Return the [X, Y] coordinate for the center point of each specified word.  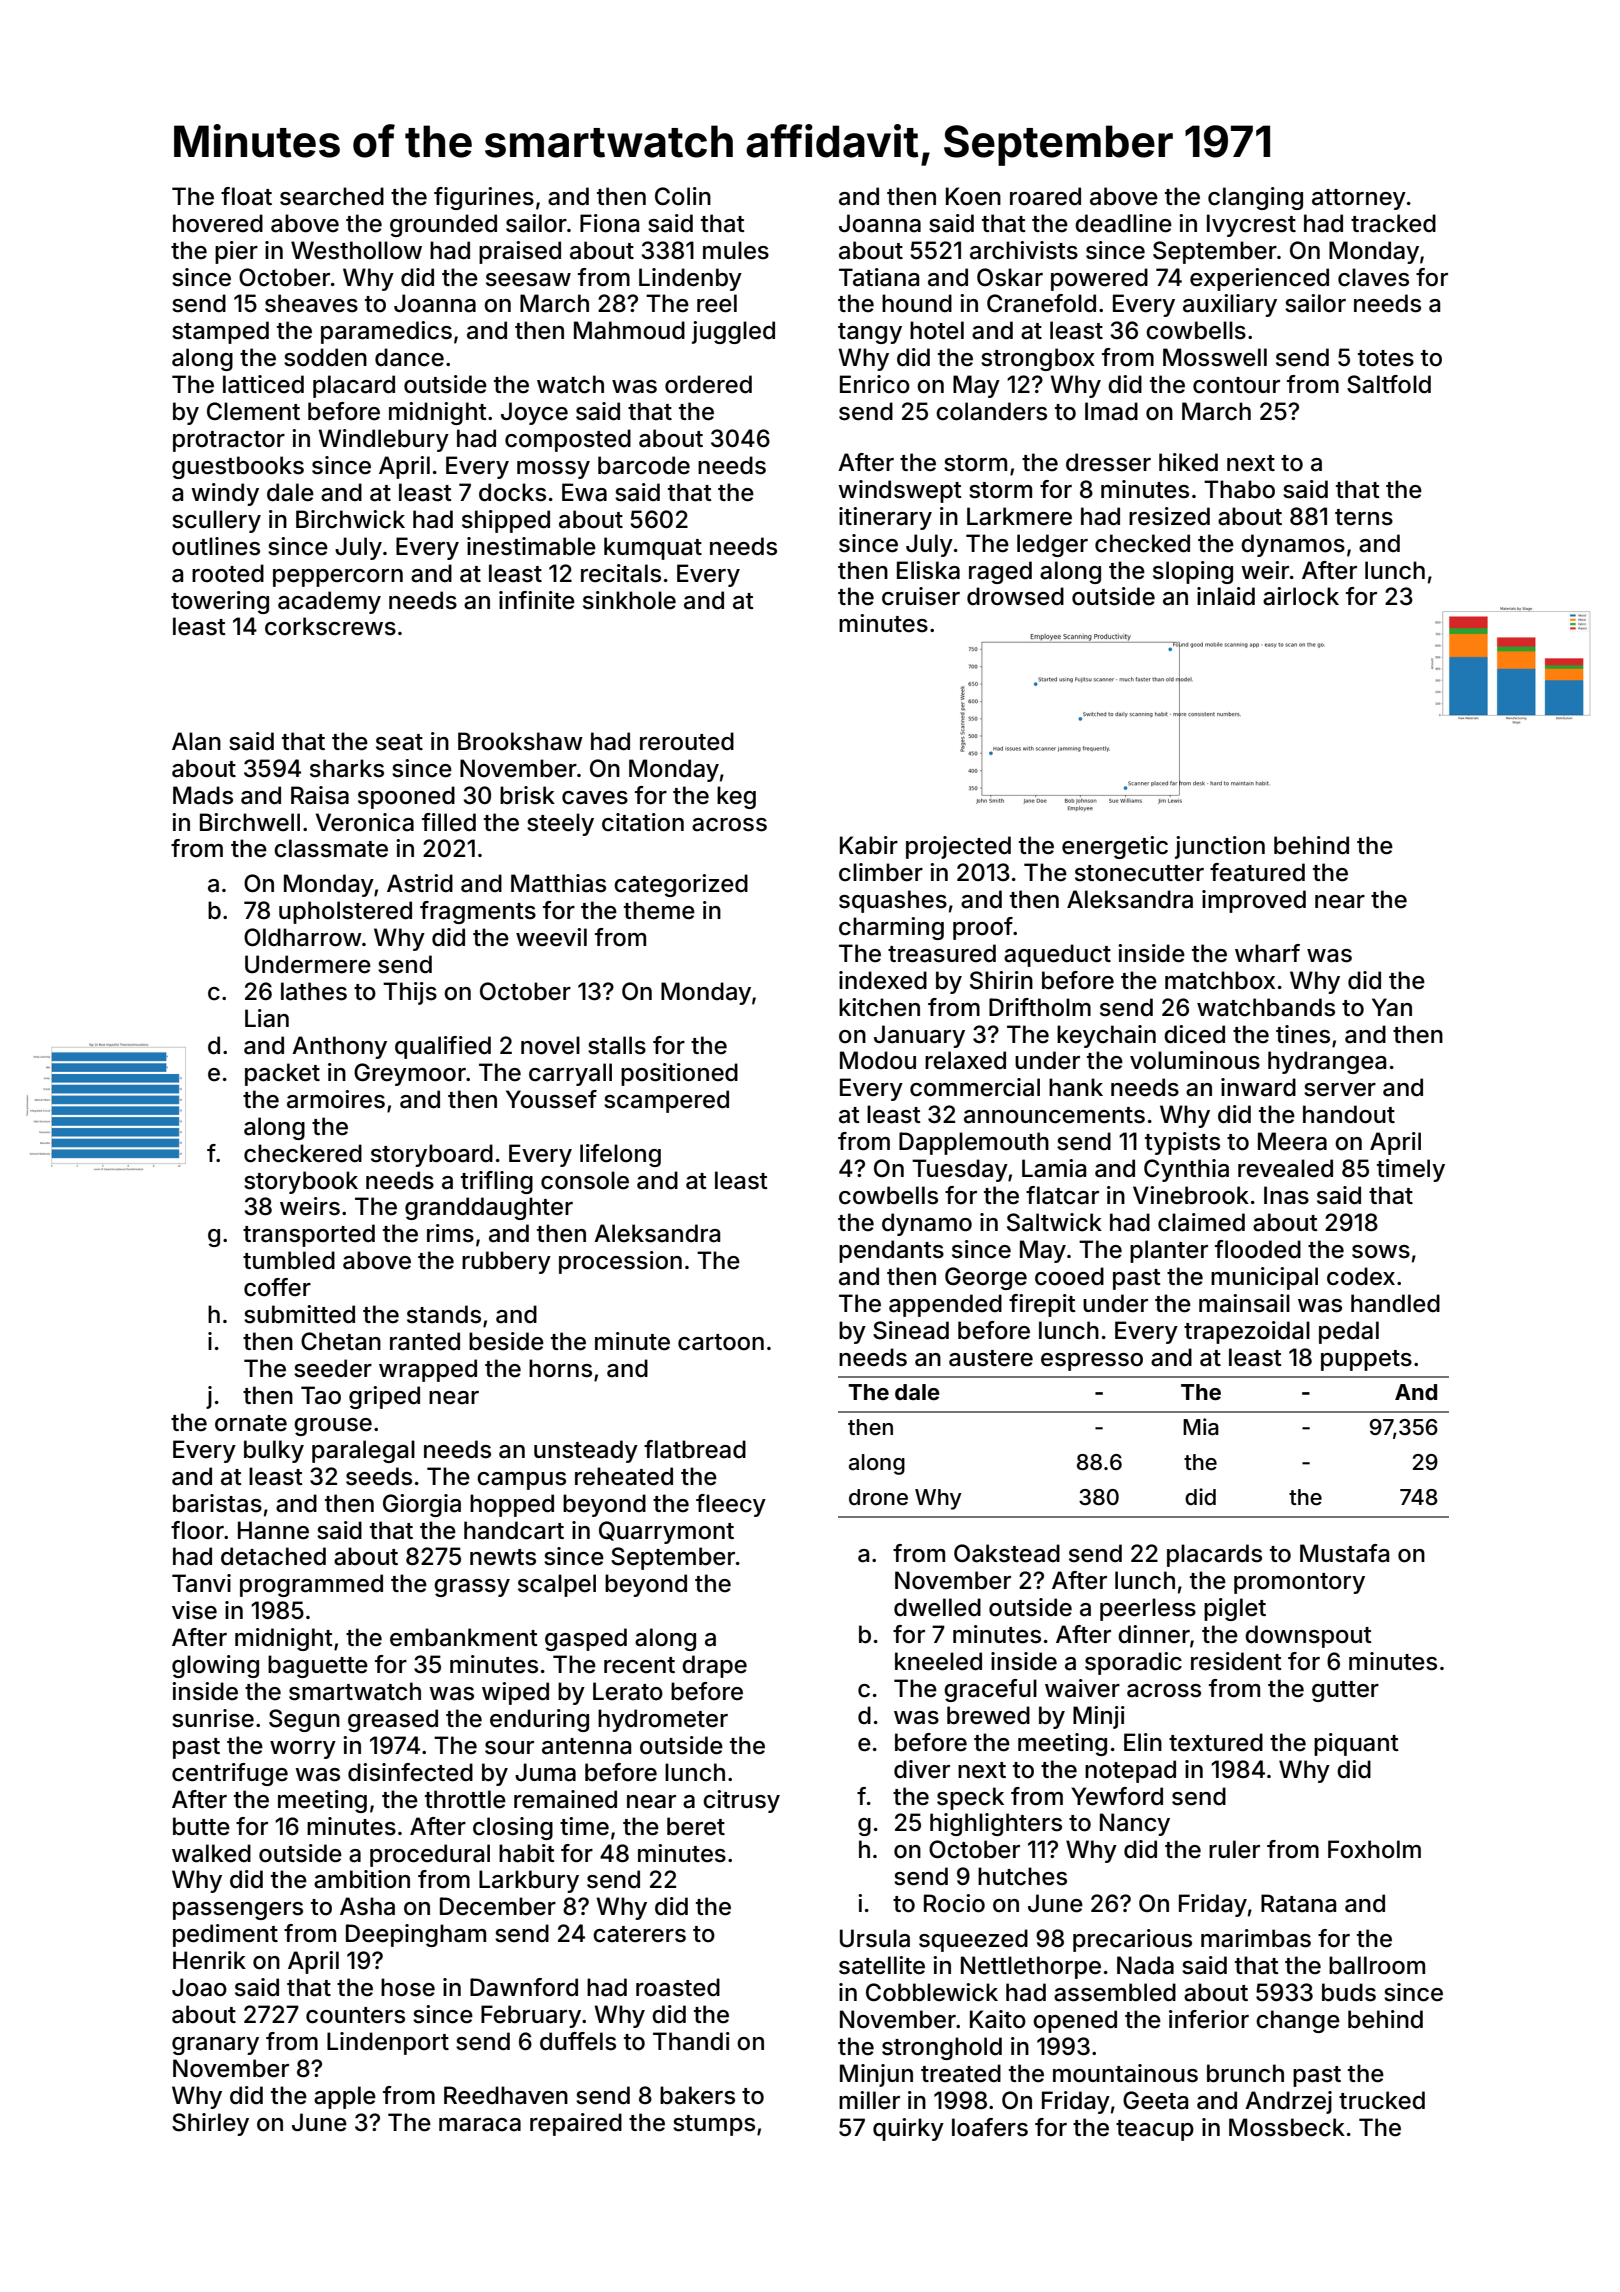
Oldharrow [303, 937]
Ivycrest [1251, 225]
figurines [484, 198]
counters [355, 2015]
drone [878, 1497]
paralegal [363, 1451]
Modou [878, 1060]
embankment [464, 1637]
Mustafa [1344, 1553]
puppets [1366, 1360]
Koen [973, 196]
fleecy [731, 1505]
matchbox [1220, 980]
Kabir [869, 845]
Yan [1392, 1007]
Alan [196, 741]
